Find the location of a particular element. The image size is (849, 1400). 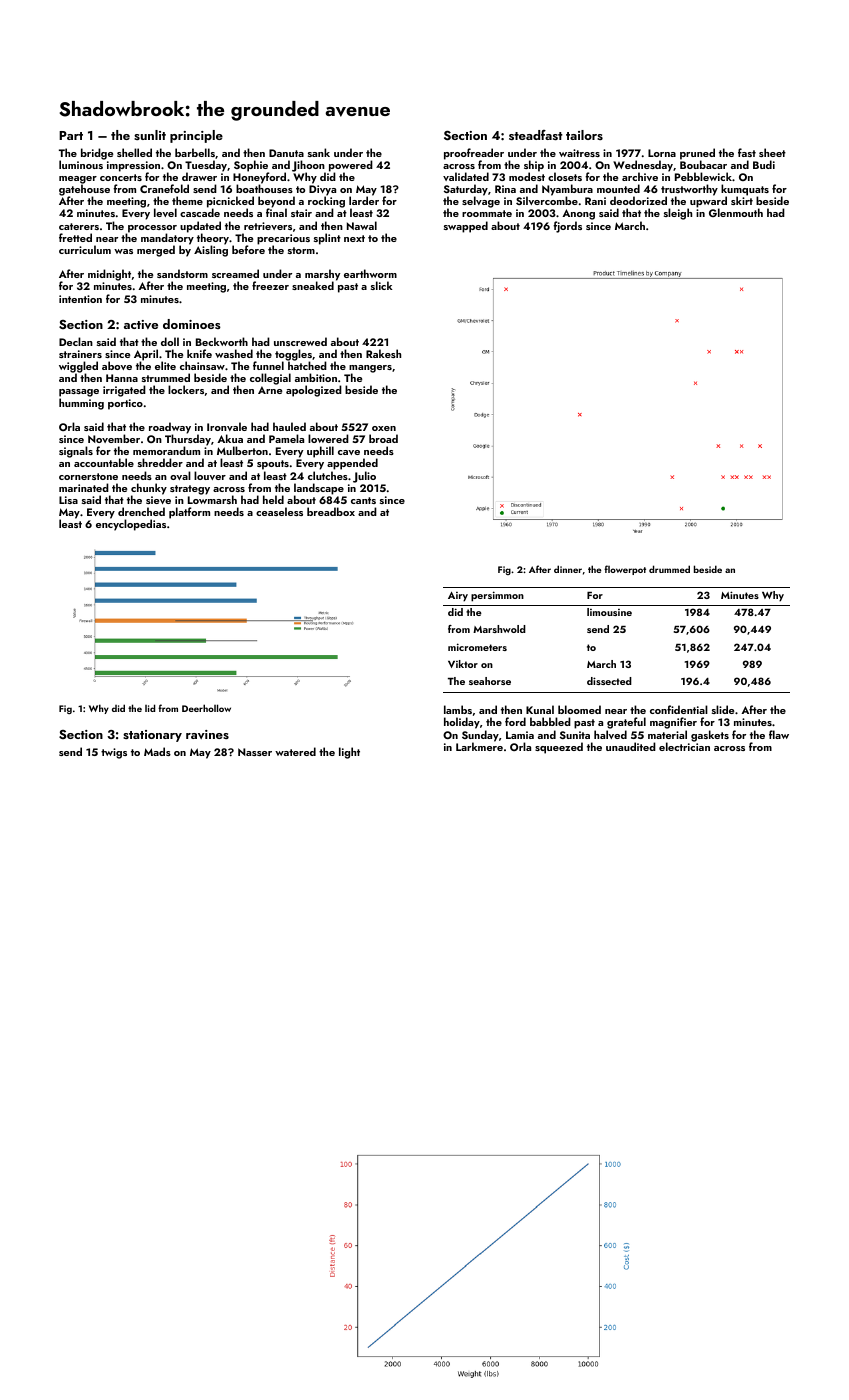

broad is located at coordinates (383, 438).
